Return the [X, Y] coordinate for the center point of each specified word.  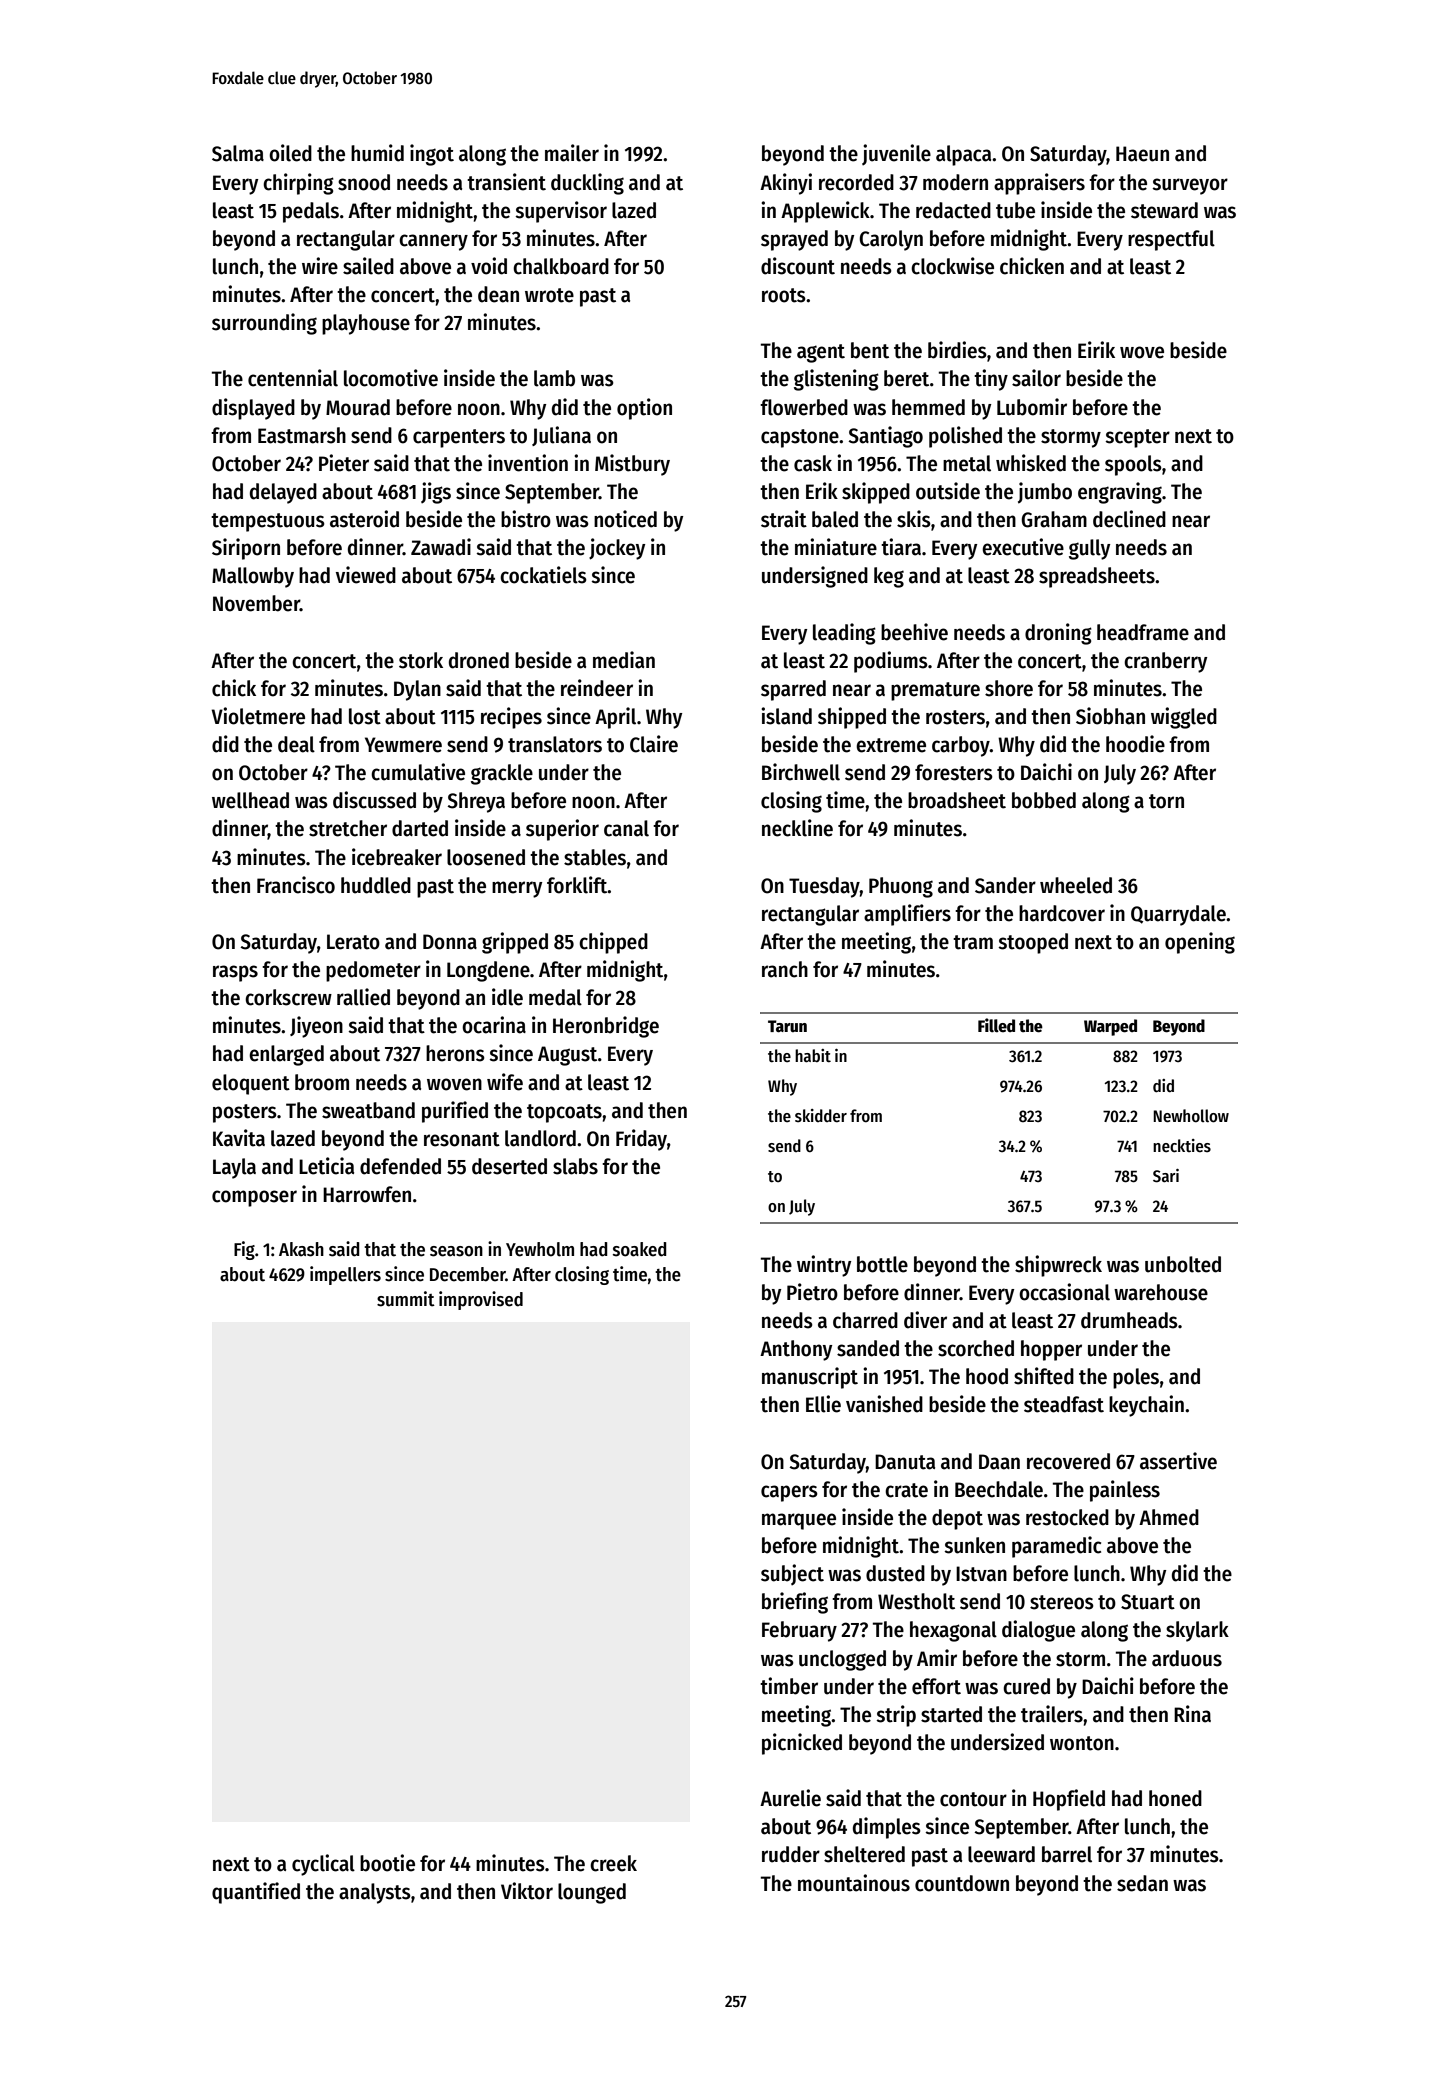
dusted [895, 1573]
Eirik [1096, 349]
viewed [366, 575]
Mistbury [632, 465]
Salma [238, 153]
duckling [587, 184]
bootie [387, 1863]
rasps [235, 973]
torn [1166, 801]
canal [626, 828]
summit [406, 1299]
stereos [1062, 1602]
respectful [1171, 240]
